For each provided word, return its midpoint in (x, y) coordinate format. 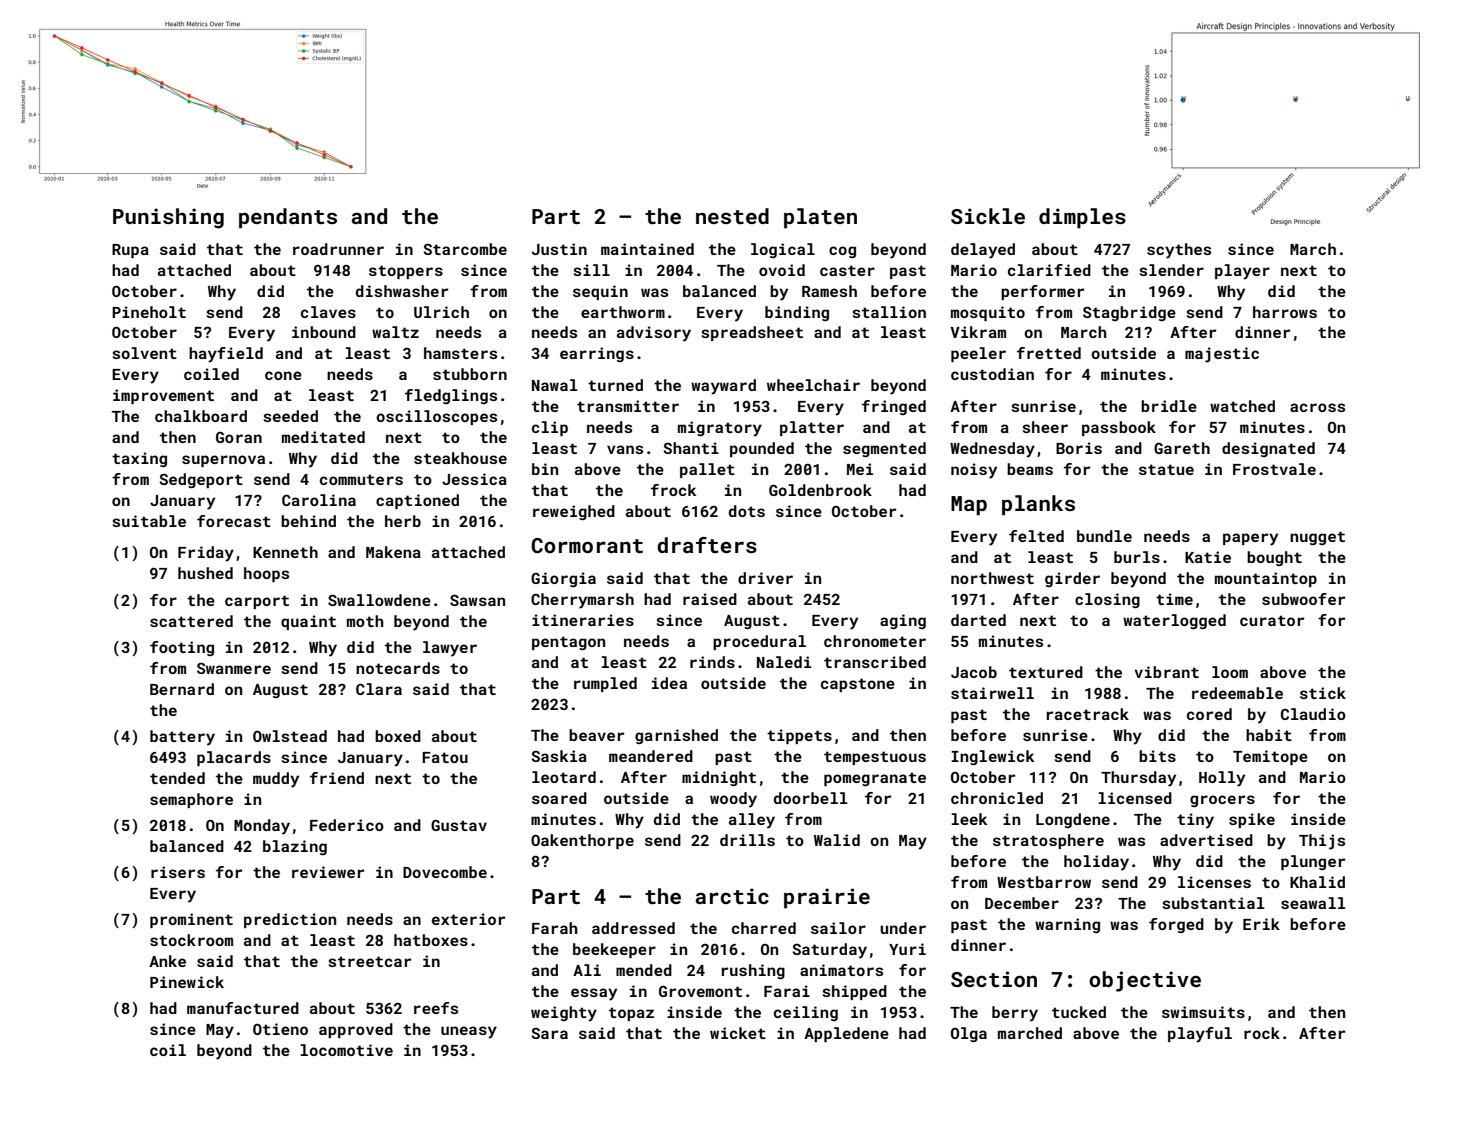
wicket (738, 1033)
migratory (720, 429)
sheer (1045, 427)
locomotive (346, 1050)
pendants (288, 218)
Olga (969, 1035)
